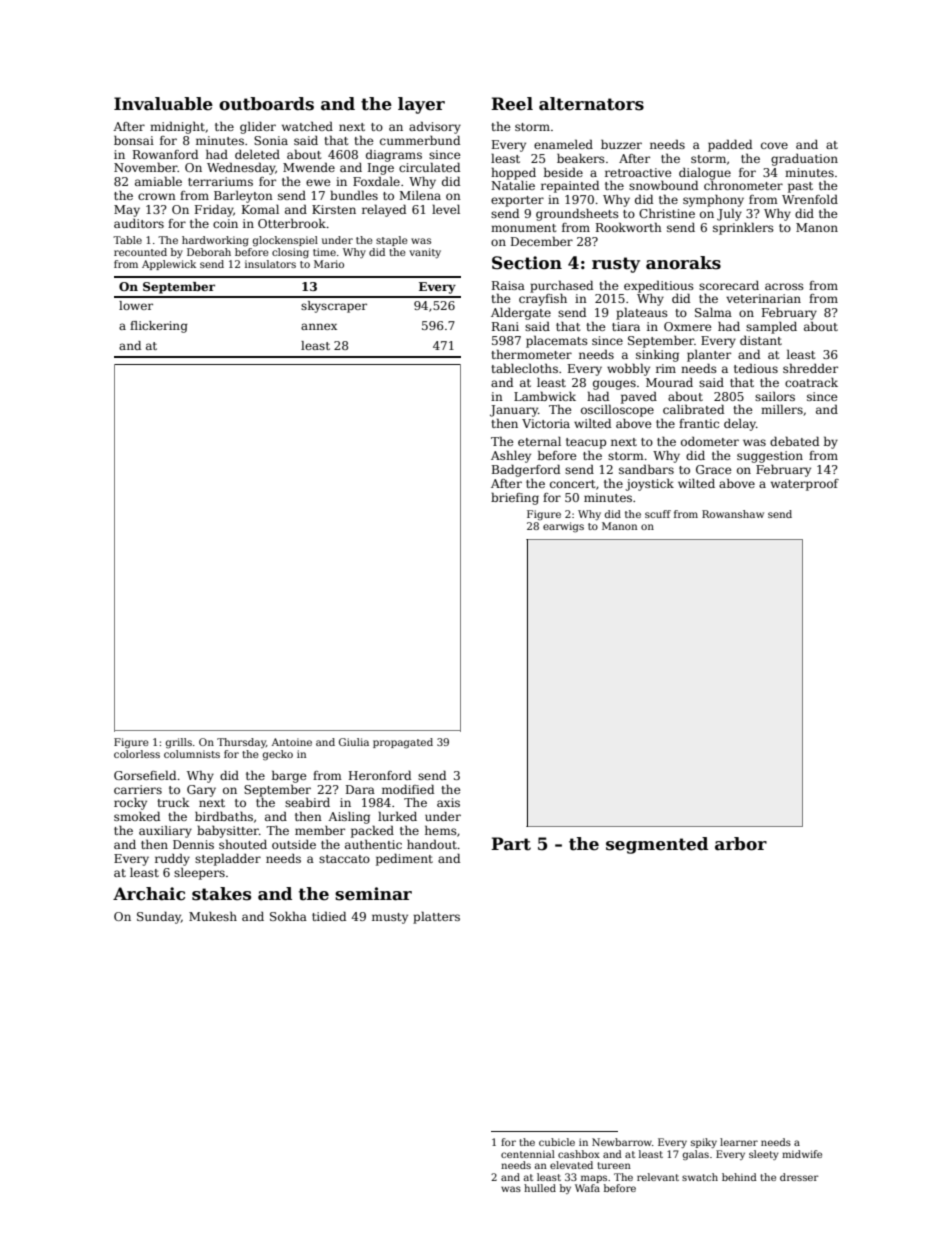 Image resolution: width=952 pixels, height=1233 pixels. I want to click on earwigs, so click(563, 527).
